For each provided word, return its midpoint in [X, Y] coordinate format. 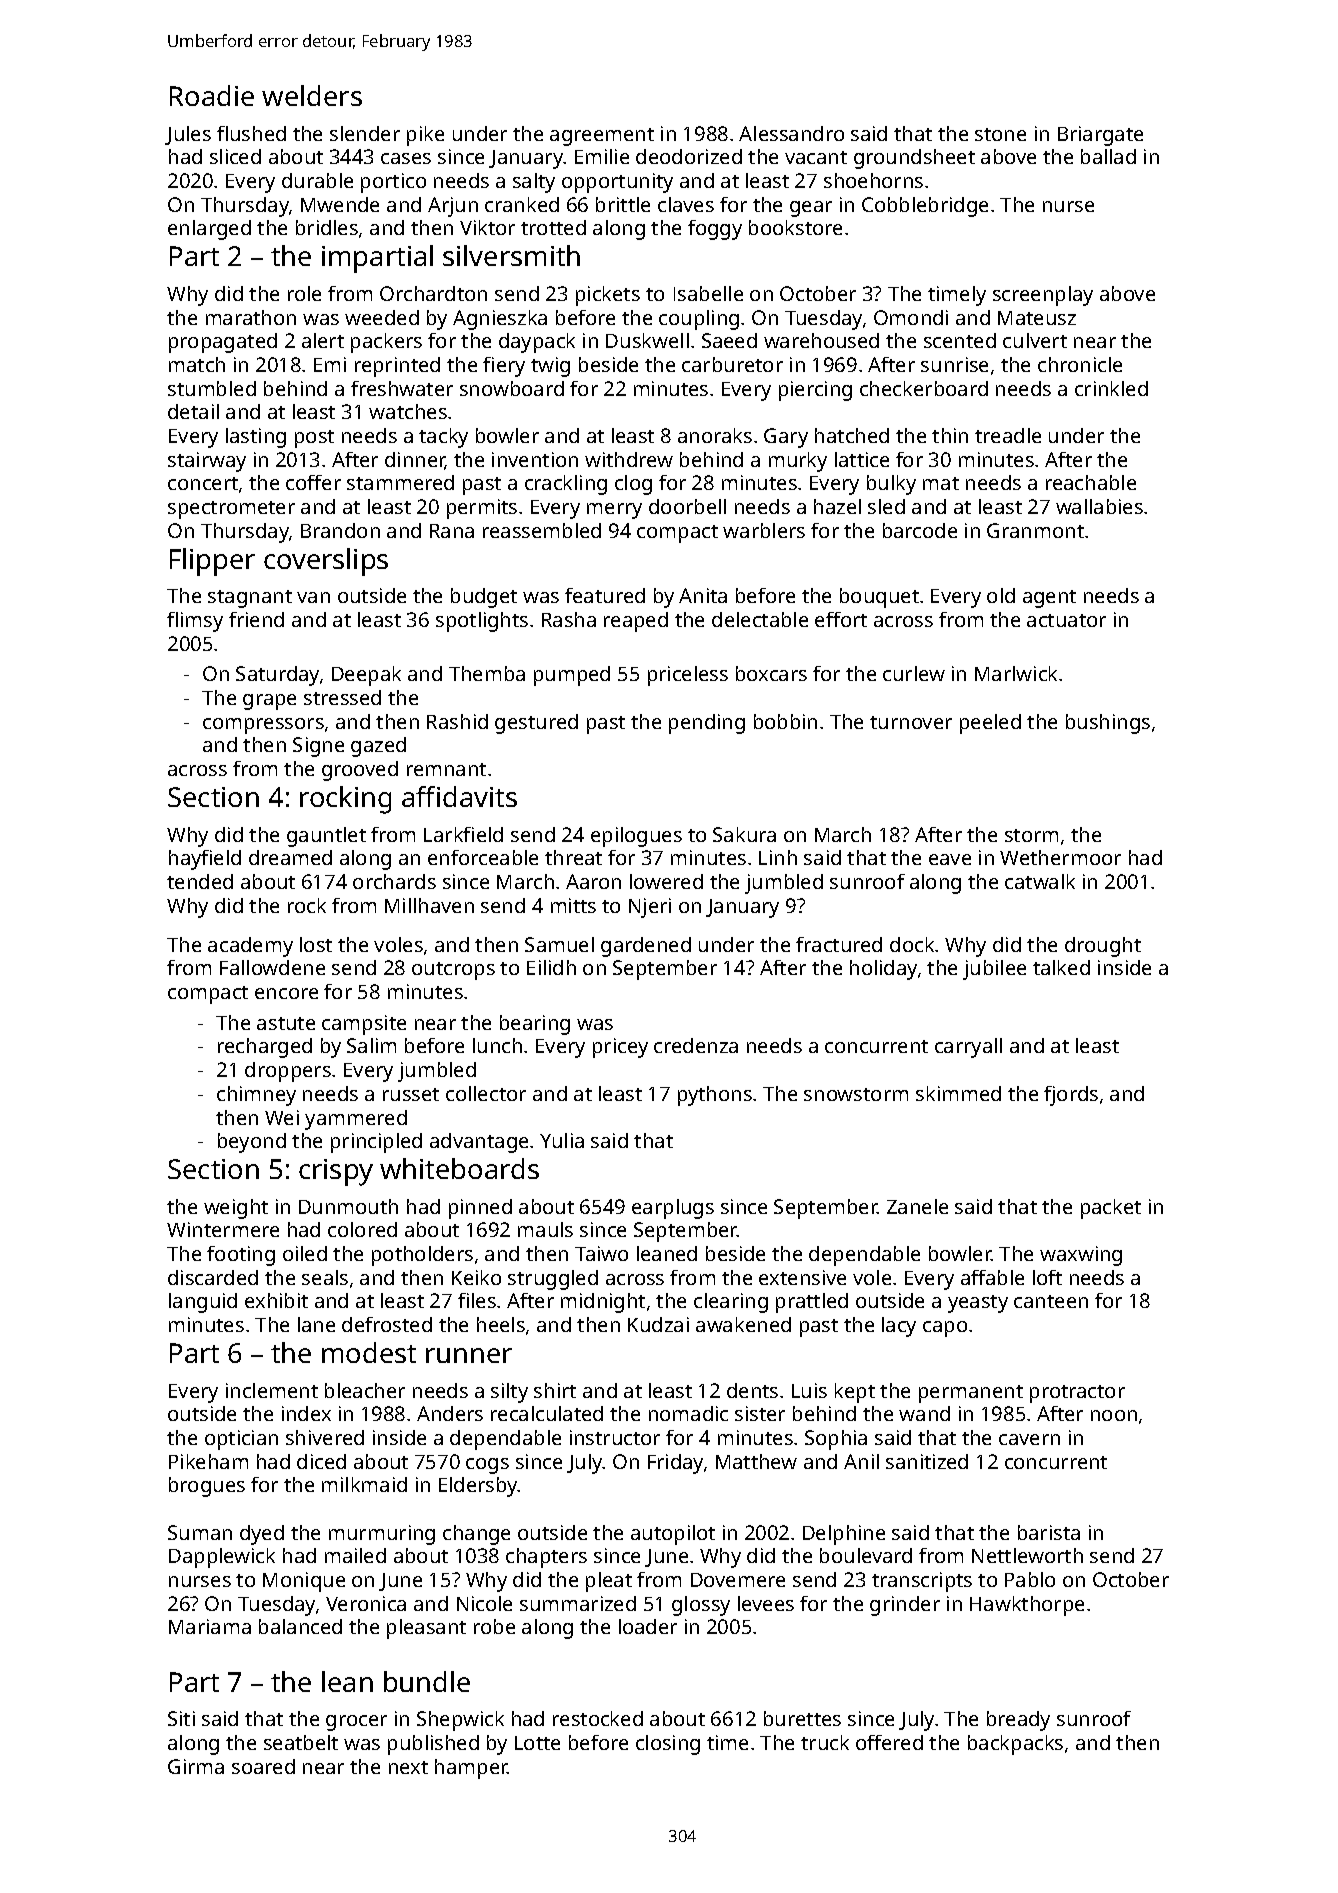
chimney [256, 1096]
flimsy [195, 622]
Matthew [756, 1461]
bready [1018, 1721]
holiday [883, 970]
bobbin [785, 721]
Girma [196, 1766]
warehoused [821, 340]
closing [668, 1745]
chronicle [1080, 364]
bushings [1108, 724]
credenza [696, 1045]
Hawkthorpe [1027, 1606]
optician [241, 1440]
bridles [327, 227]
